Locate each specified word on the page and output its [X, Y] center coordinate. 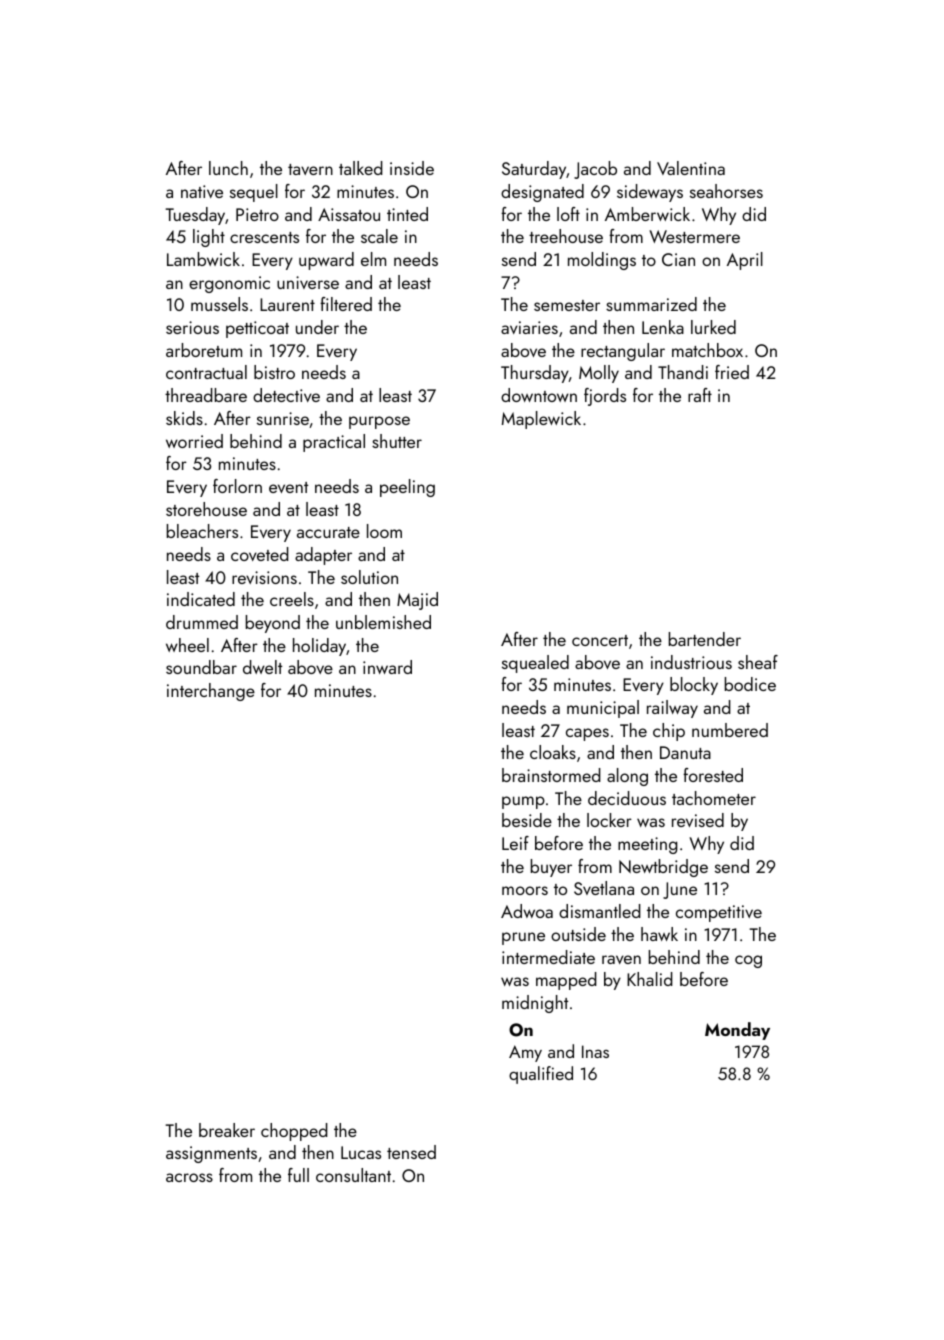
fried [732, 372]
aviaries [529, 327]
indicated [201, 599]
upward [326, 261]
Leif [515, 843]
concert [600, 640]
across [189, 1177]
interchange [211, 692]
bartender [705, 639]
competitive [719, 913]
